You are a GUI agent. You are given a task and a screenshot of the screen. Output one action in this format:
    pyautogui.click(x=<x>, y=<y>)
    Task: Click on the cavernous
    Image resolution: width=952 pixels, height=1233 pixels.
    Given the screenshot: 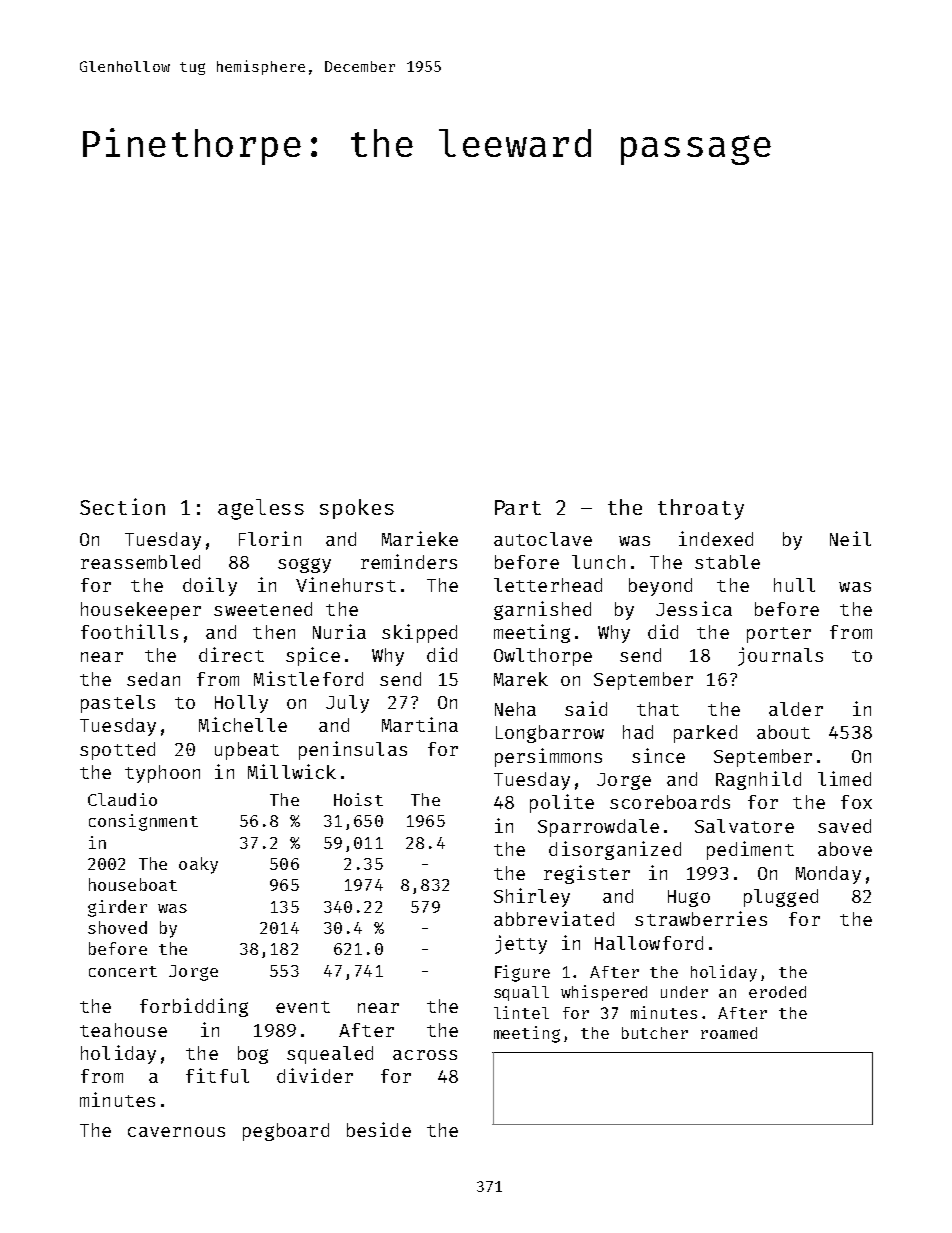 What is the action you would take?
    pyautogui.click(x=176, y=1132)
